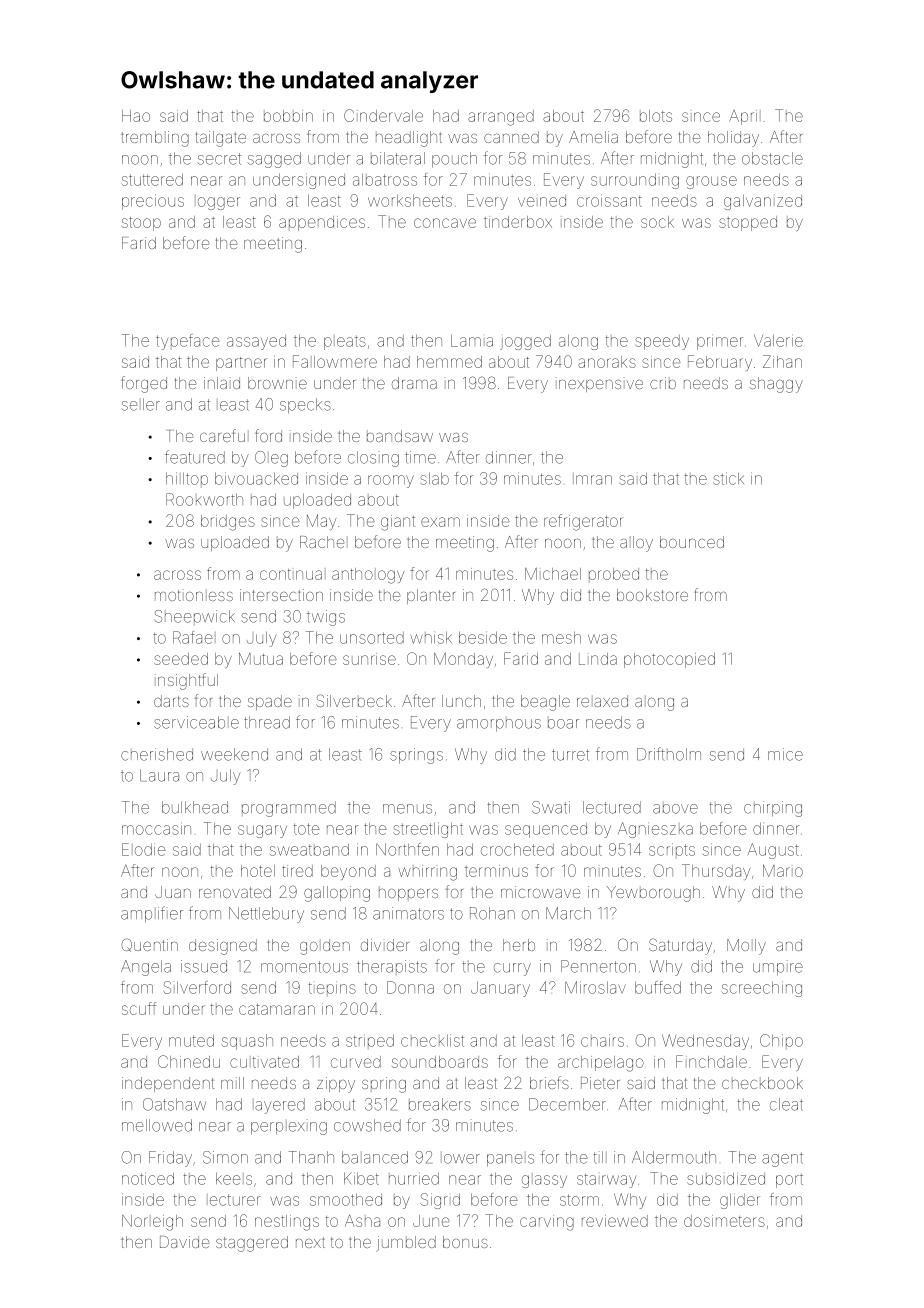 The width and height of the image is (924, 1308). What do you see at coordinates (434, 479) in the image?
I see `slab` at bounding box center [434, 479].
